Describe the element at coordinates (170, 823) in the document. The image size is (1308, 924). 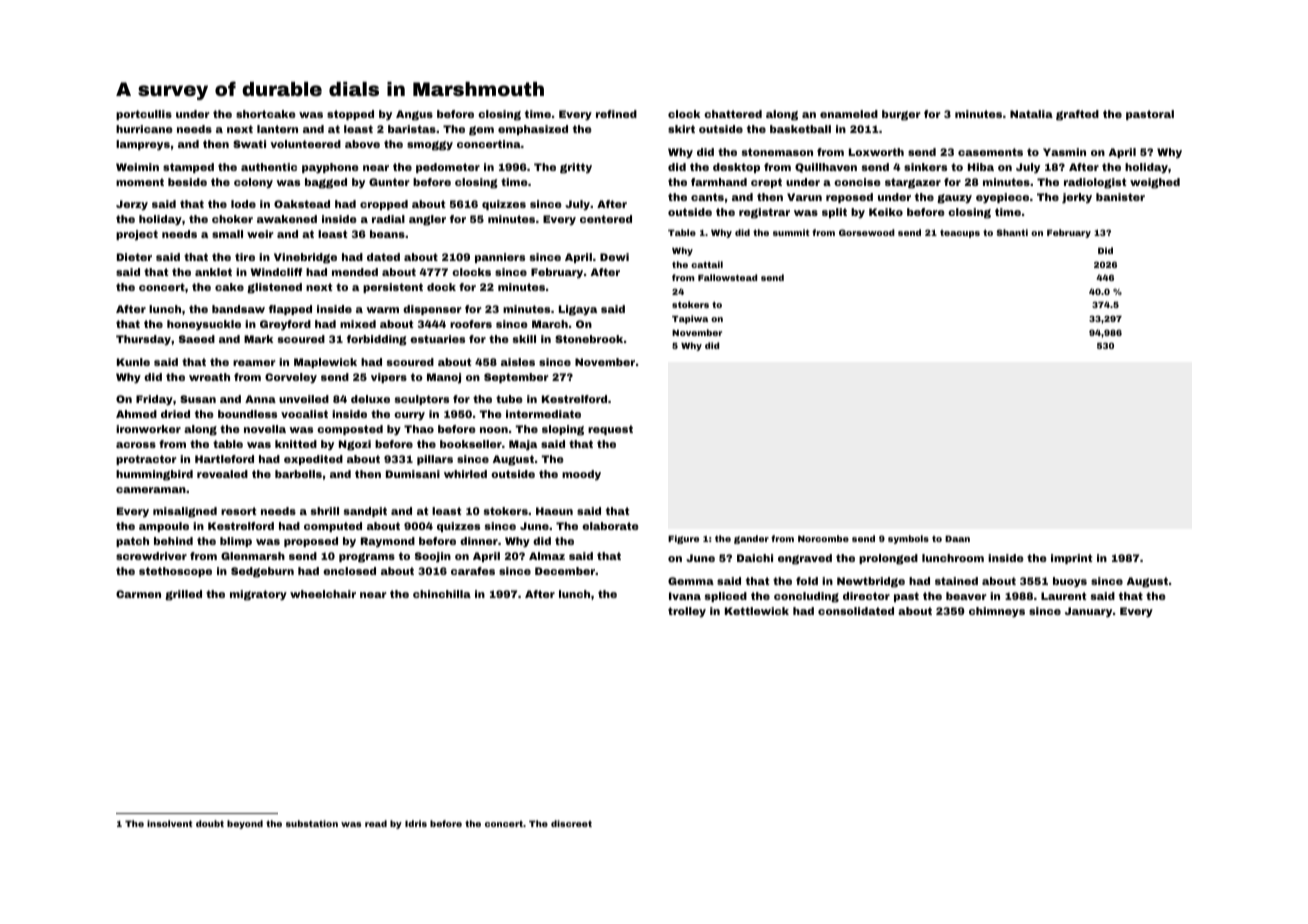
I see `insolvent` at that location.
